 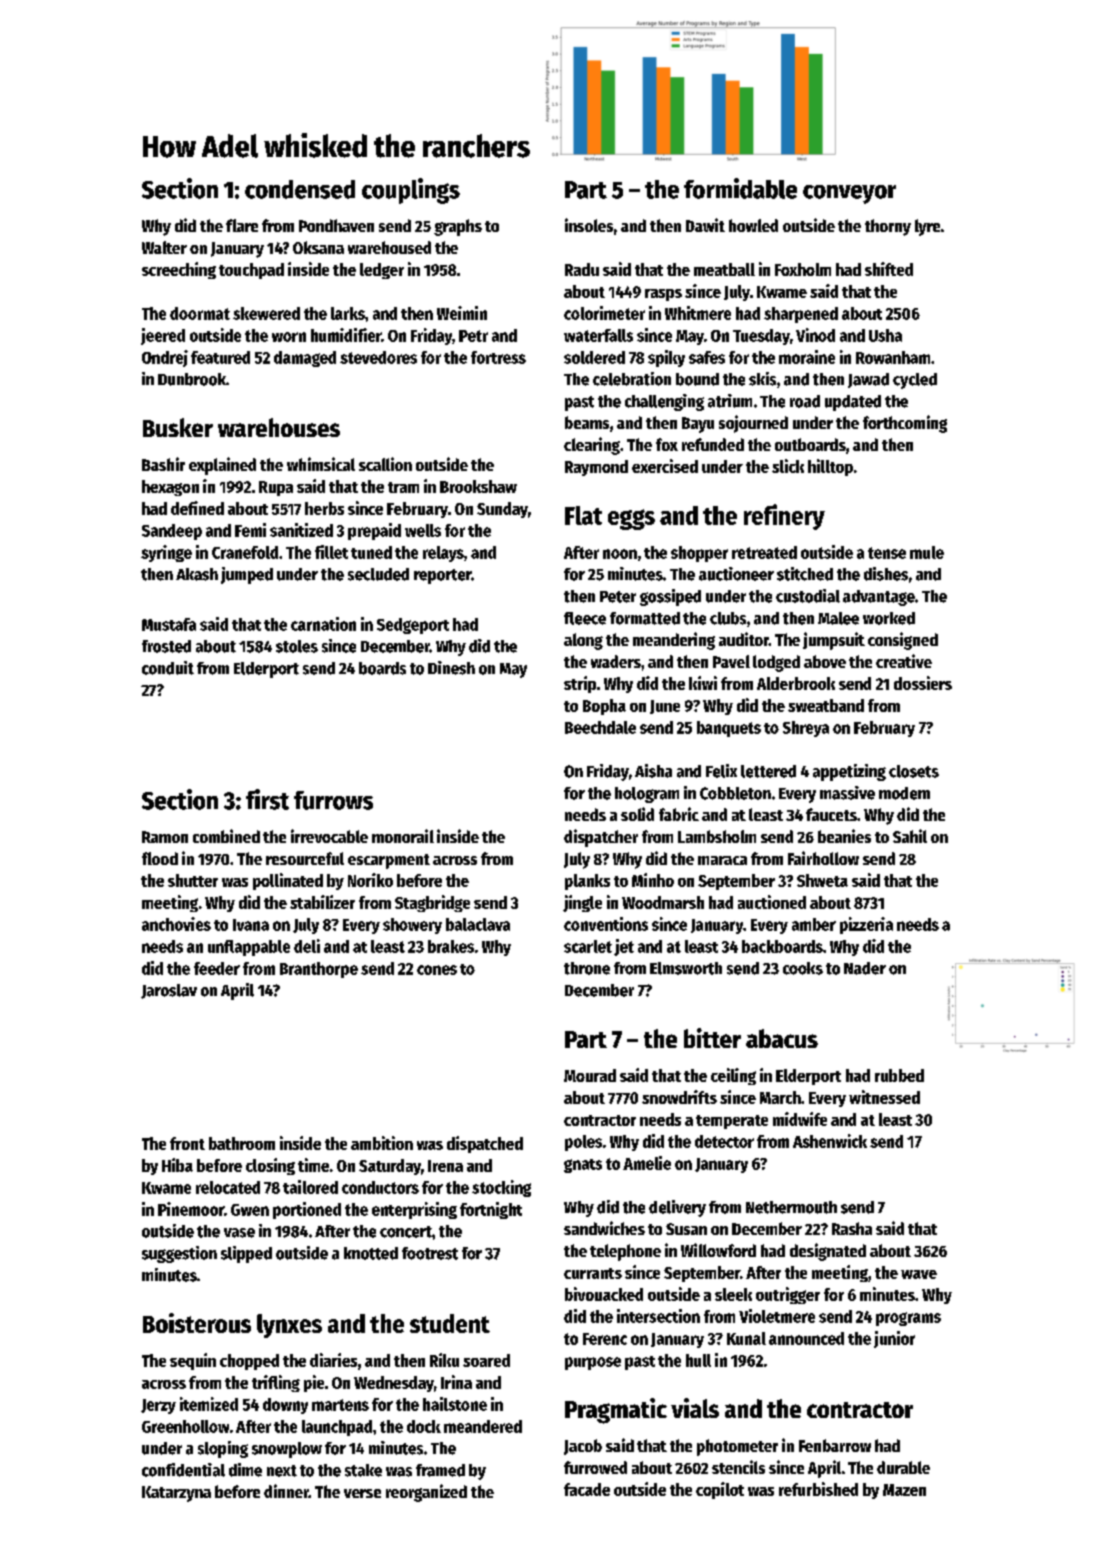 I want to click on meandered, so click(x=483, y=1426).
